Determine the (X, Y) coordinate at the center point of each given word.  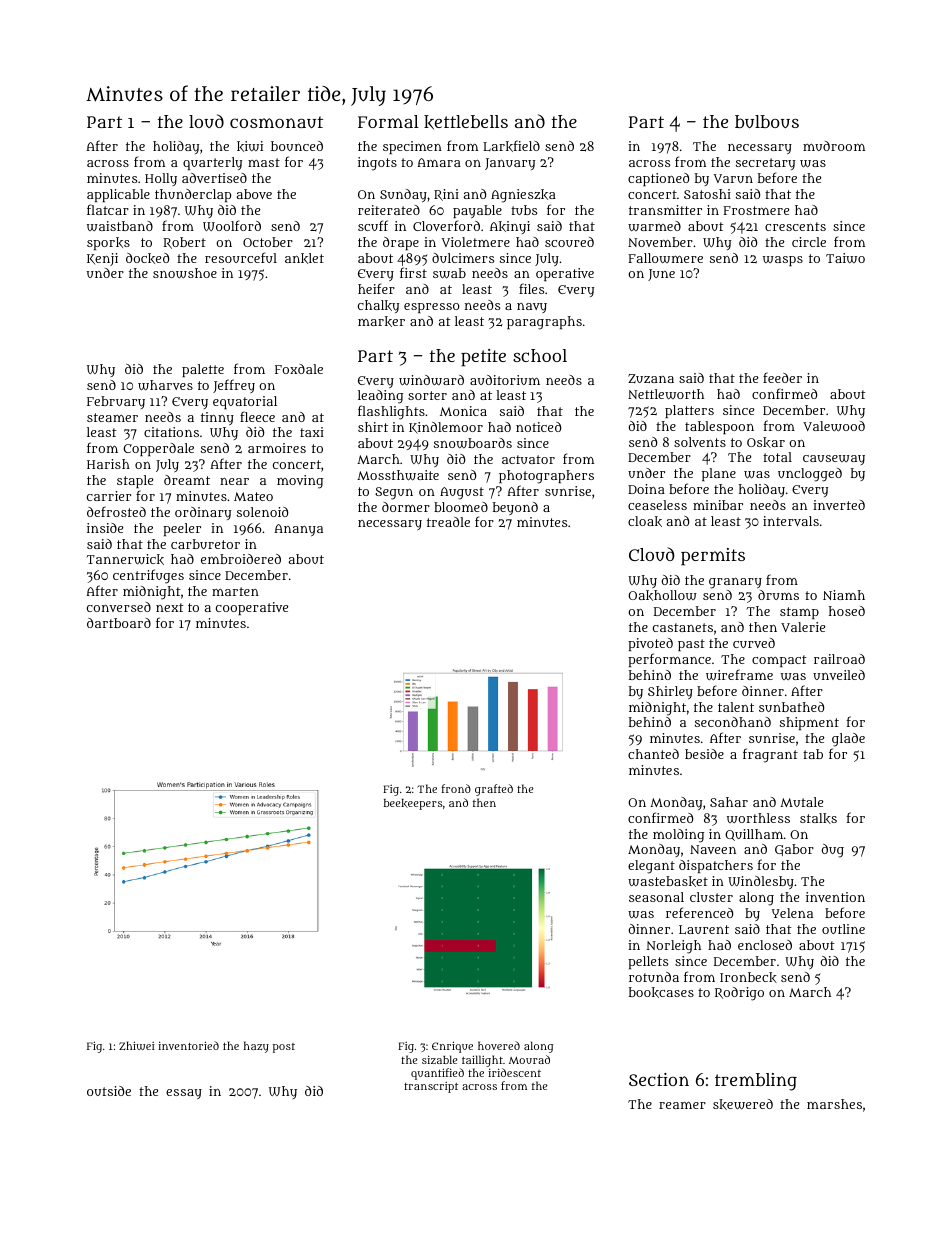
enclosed (765, 945)
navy (532, 308)
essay (184, 1094)
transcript (431, 1087)
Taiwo (845, 258)
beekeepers (413, 804)
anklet (304, 258)
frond (456, 788)
